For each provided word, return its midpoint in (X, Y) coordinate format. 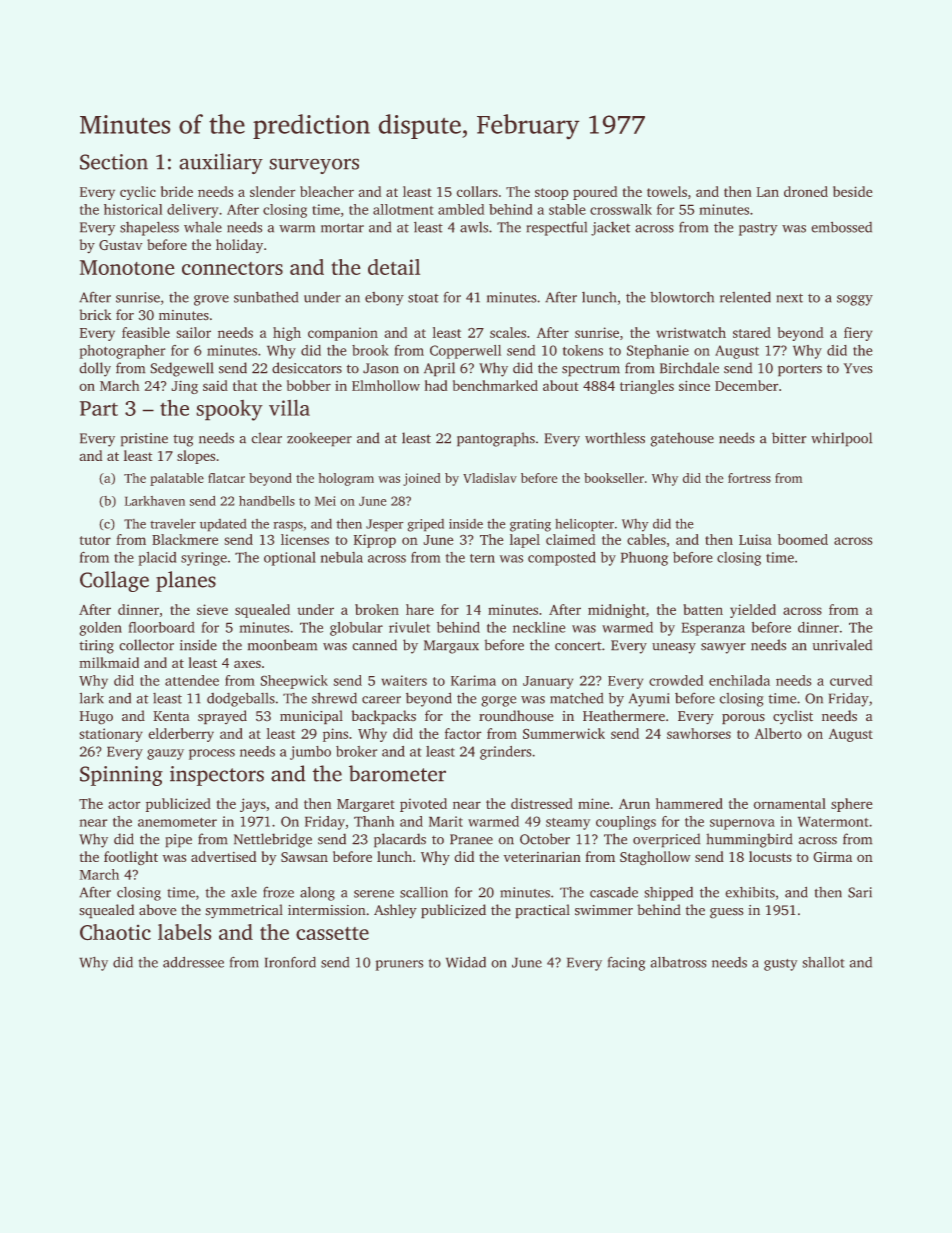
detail (394, 267)
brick (95, 314)
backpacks (384, 717)
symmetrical (244, 911)
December (746, 385)
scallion (424, 892)
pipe (179, 840)
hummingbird (749, 840)
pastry (758, 229)
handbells (267, 501)
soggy (855, 300)
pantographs (496, 439)
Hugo (96, 717)
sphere (851, 805)
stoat (423, 298)
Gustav (120, 245)
